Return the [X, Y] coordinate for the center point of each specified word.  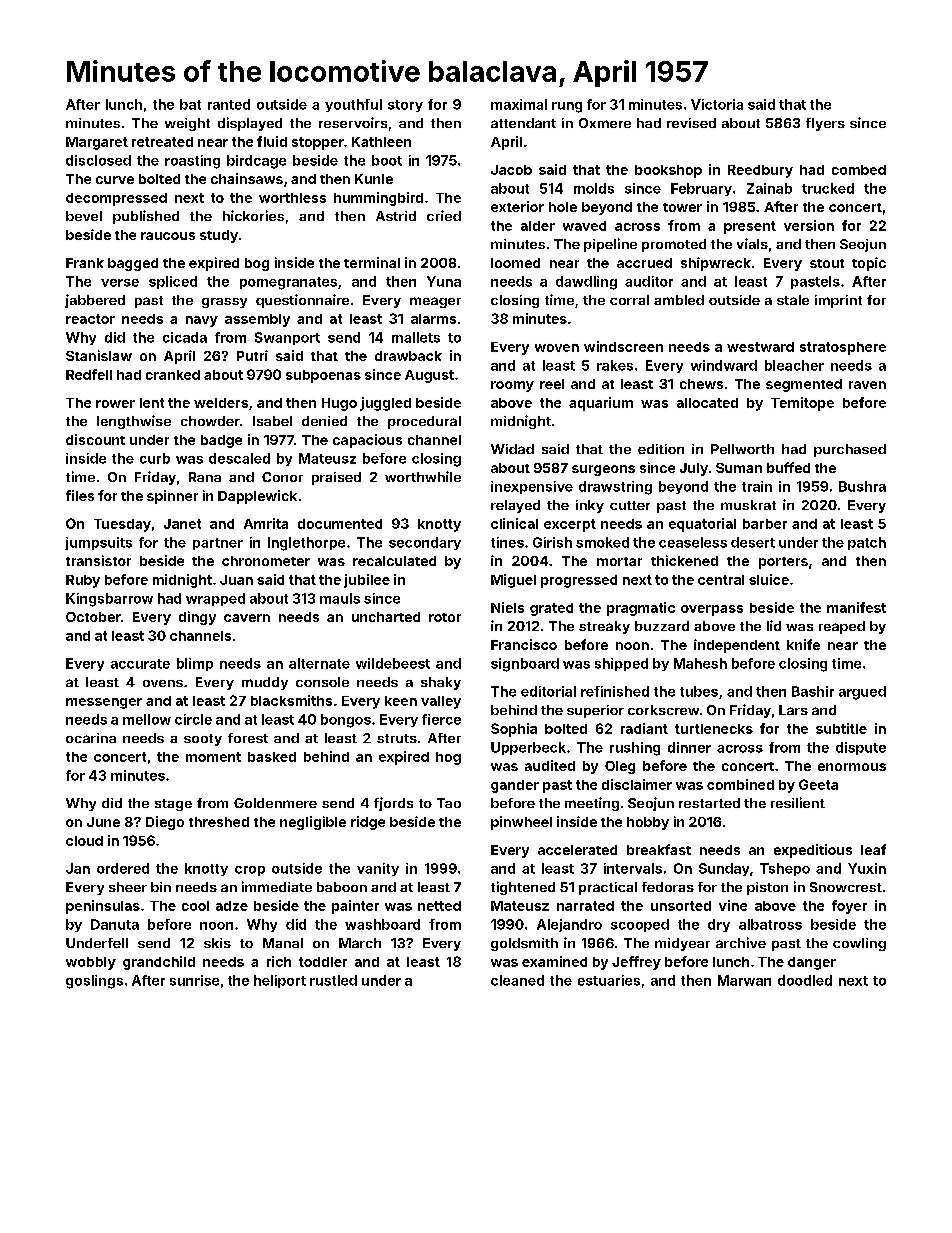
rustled [333, 980]
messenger [104, 703]
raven [867, 385]
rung [567, 107]
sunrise [194, 980]
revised [691, 123]
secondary [425, 543]
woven [557, 348]
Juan [236, 580]
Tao [449, 803]
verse [120, 283]
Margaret [97, 143]
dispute [861, 748]
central [721, 580]
